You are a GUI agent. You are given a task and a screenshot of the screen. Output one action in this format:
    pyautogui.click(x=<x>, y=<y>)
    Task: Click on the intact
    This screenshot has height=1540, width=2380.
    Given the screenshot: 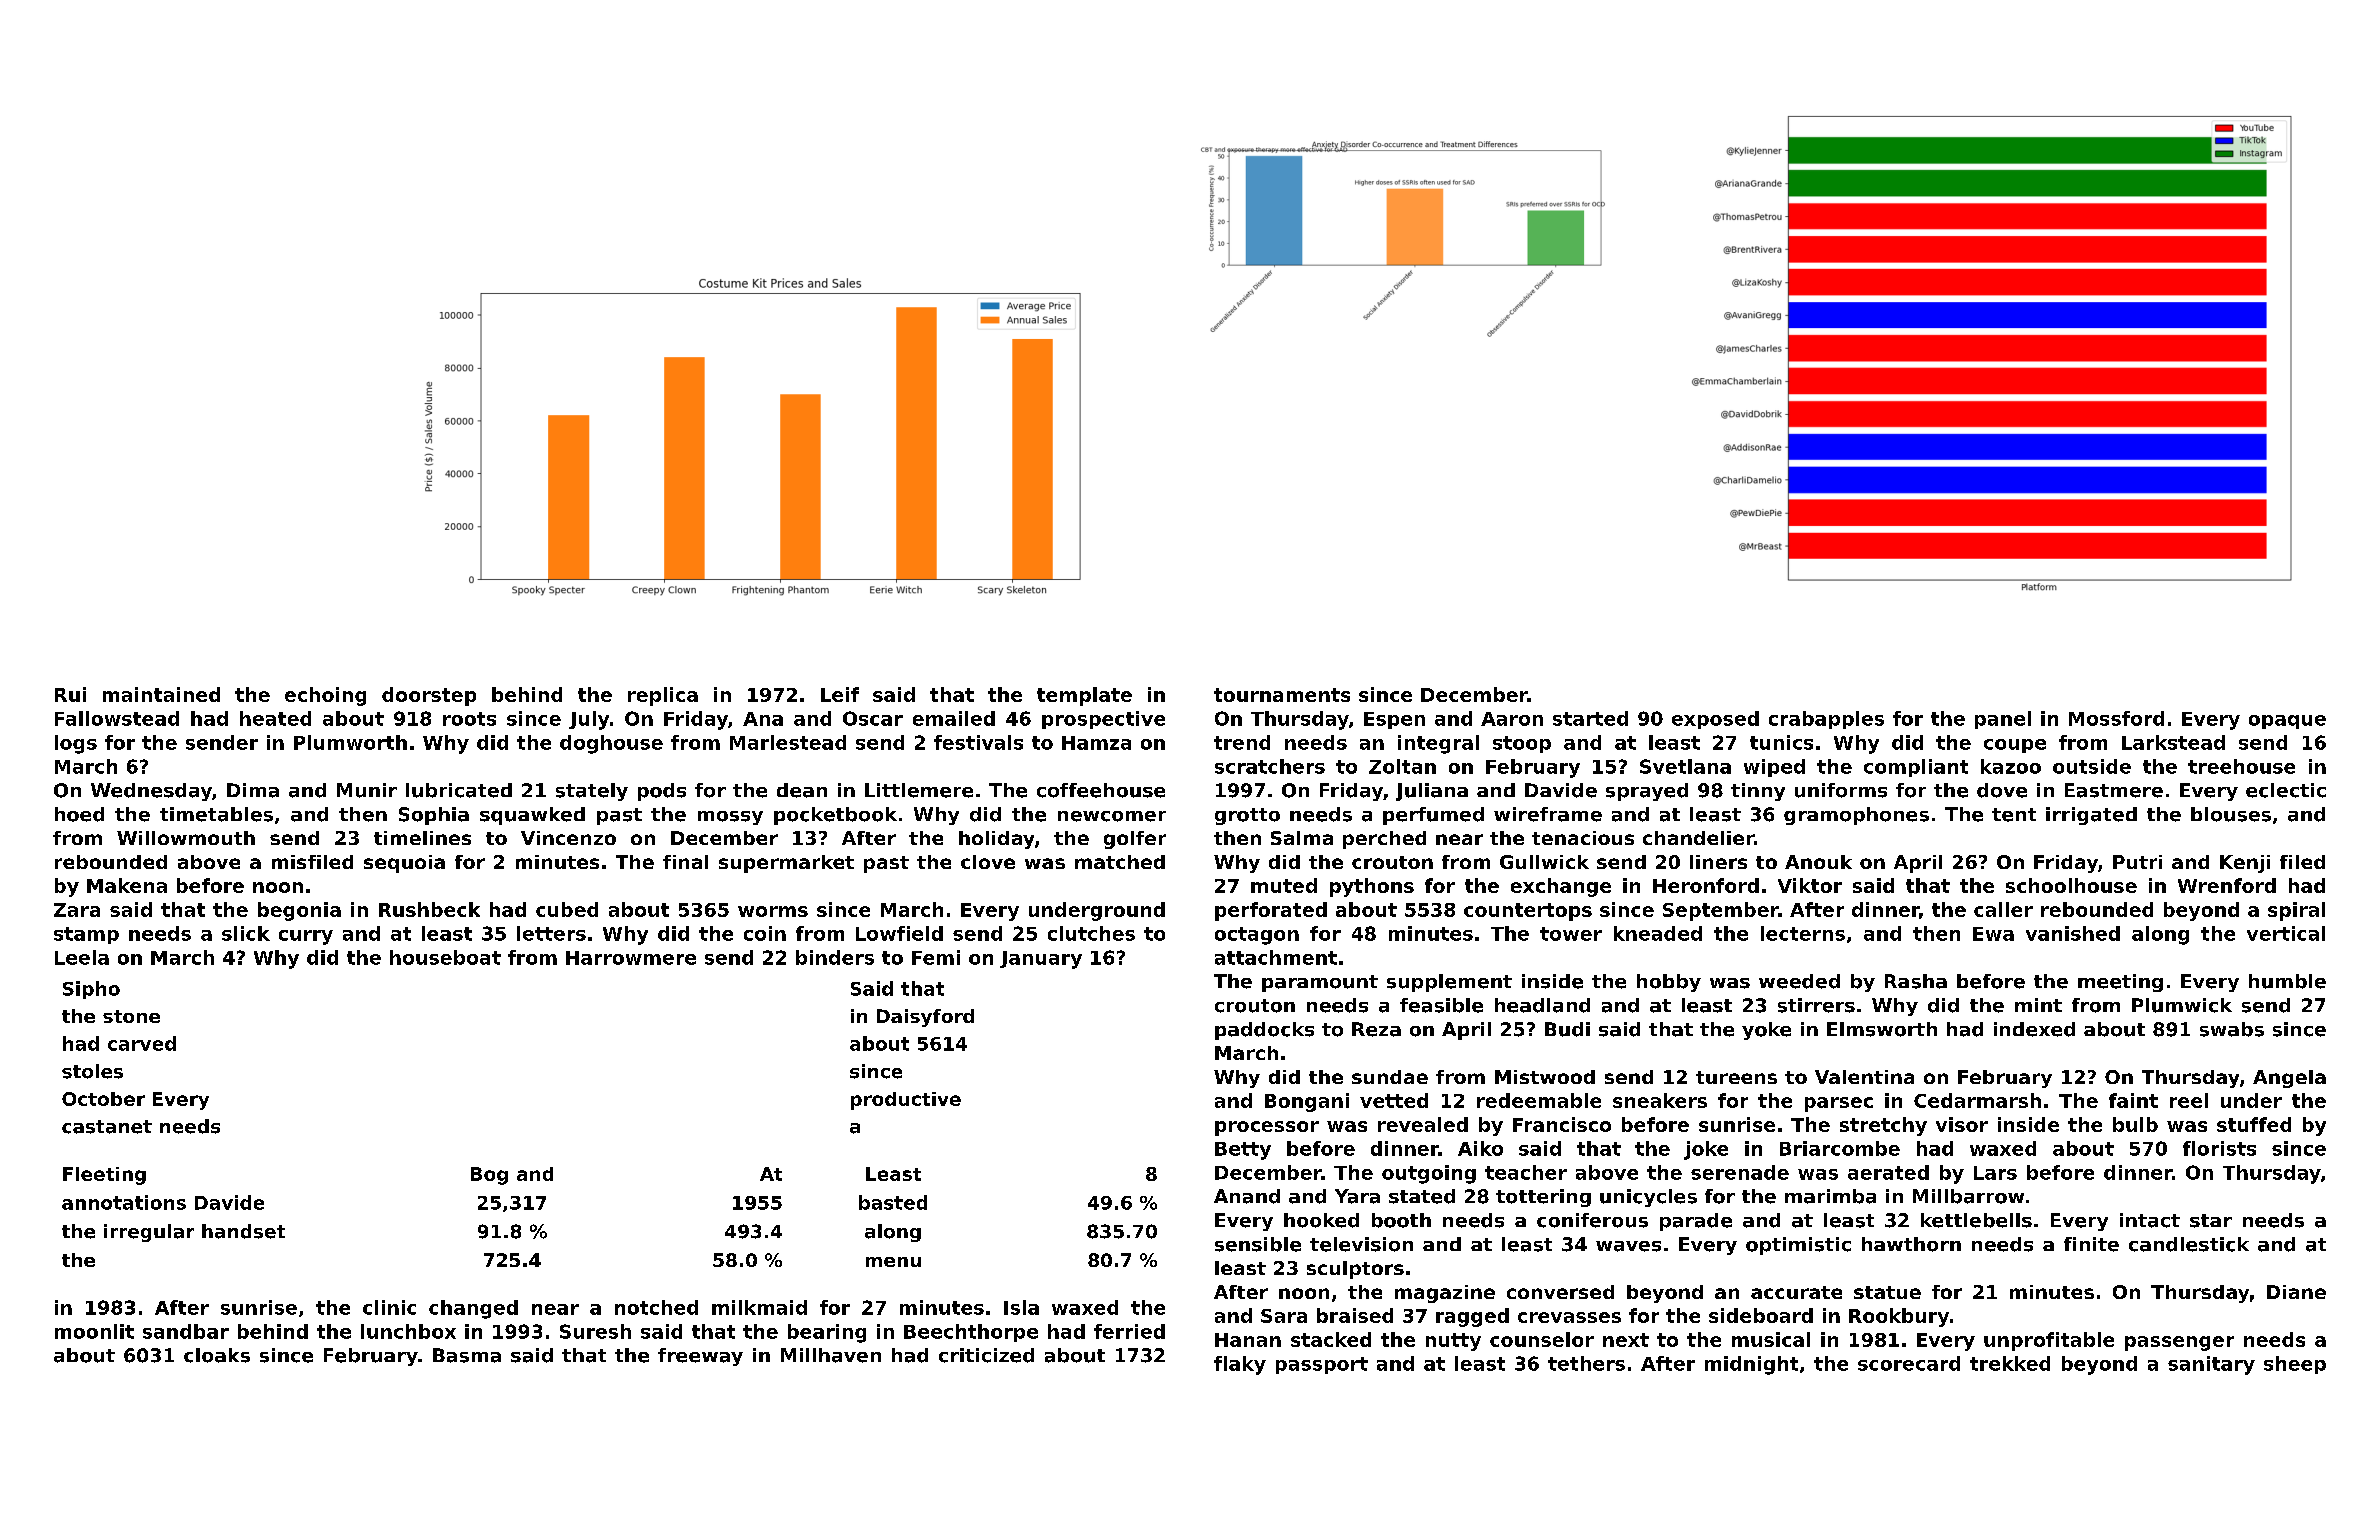 What is the action you would take?
    pyautogui.click(x=2150, y=1220)
